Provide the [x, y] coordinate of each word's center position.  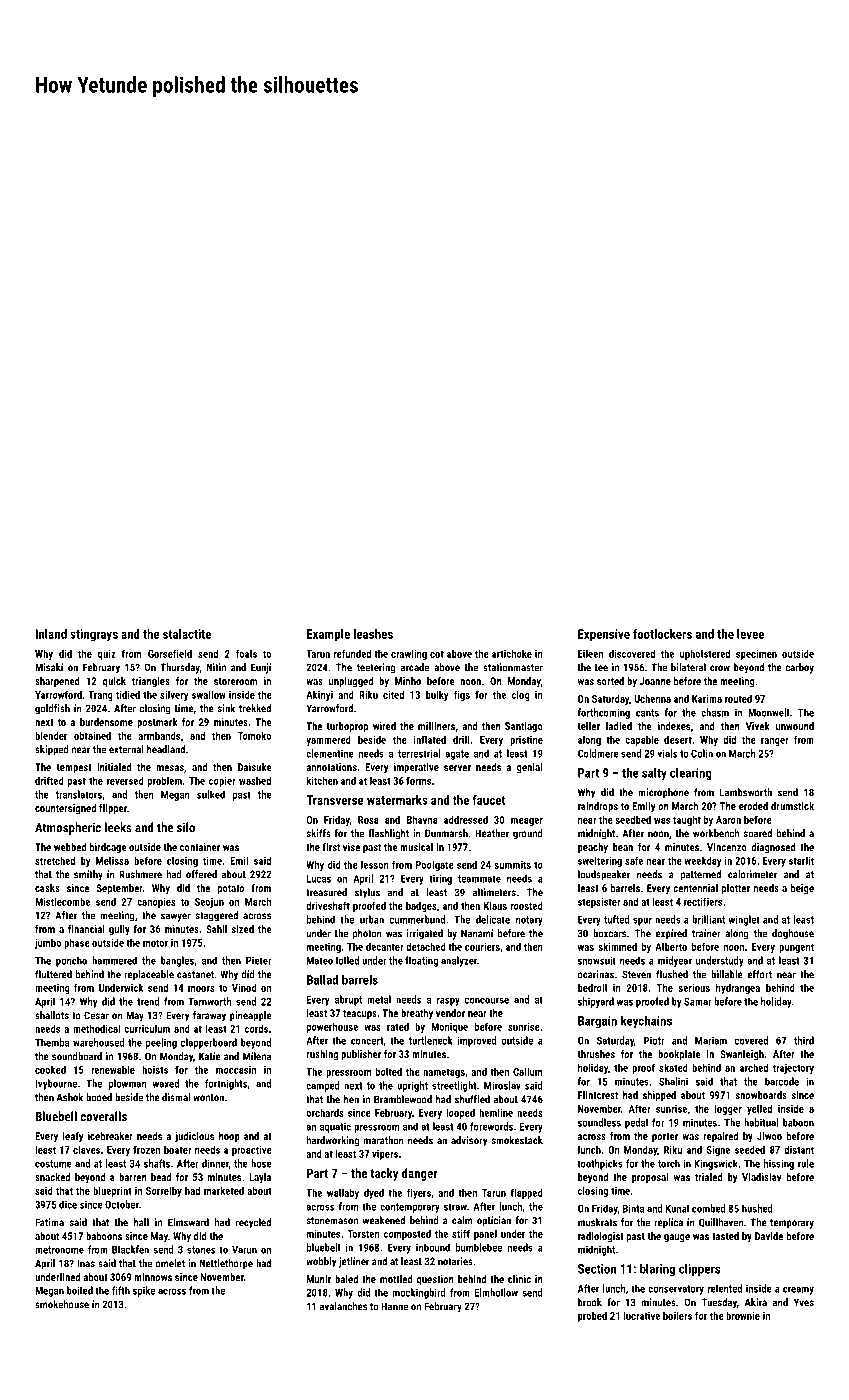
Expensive [604, 635]
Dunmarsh [446, 833]
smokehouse [62, 1304]
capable [642, 740]
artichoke [512, 653]
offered [201, 874]
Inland [51, 634]
